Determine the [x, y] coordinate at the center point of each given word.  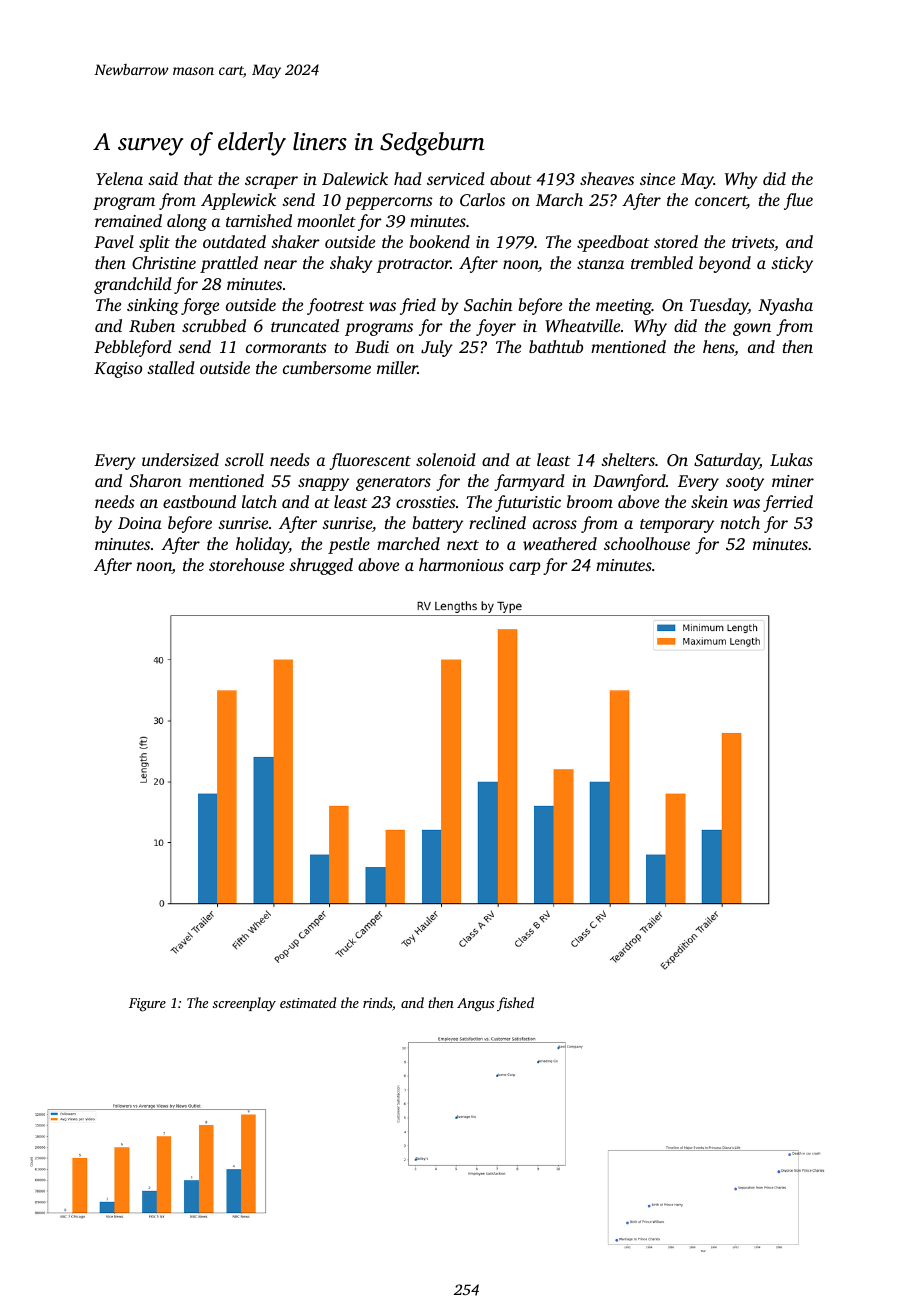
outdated [234, 241]
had [408, 178]
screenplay [244, 1004]
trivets [753, 242]
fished [515, 1004]
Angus [475, 1005]
